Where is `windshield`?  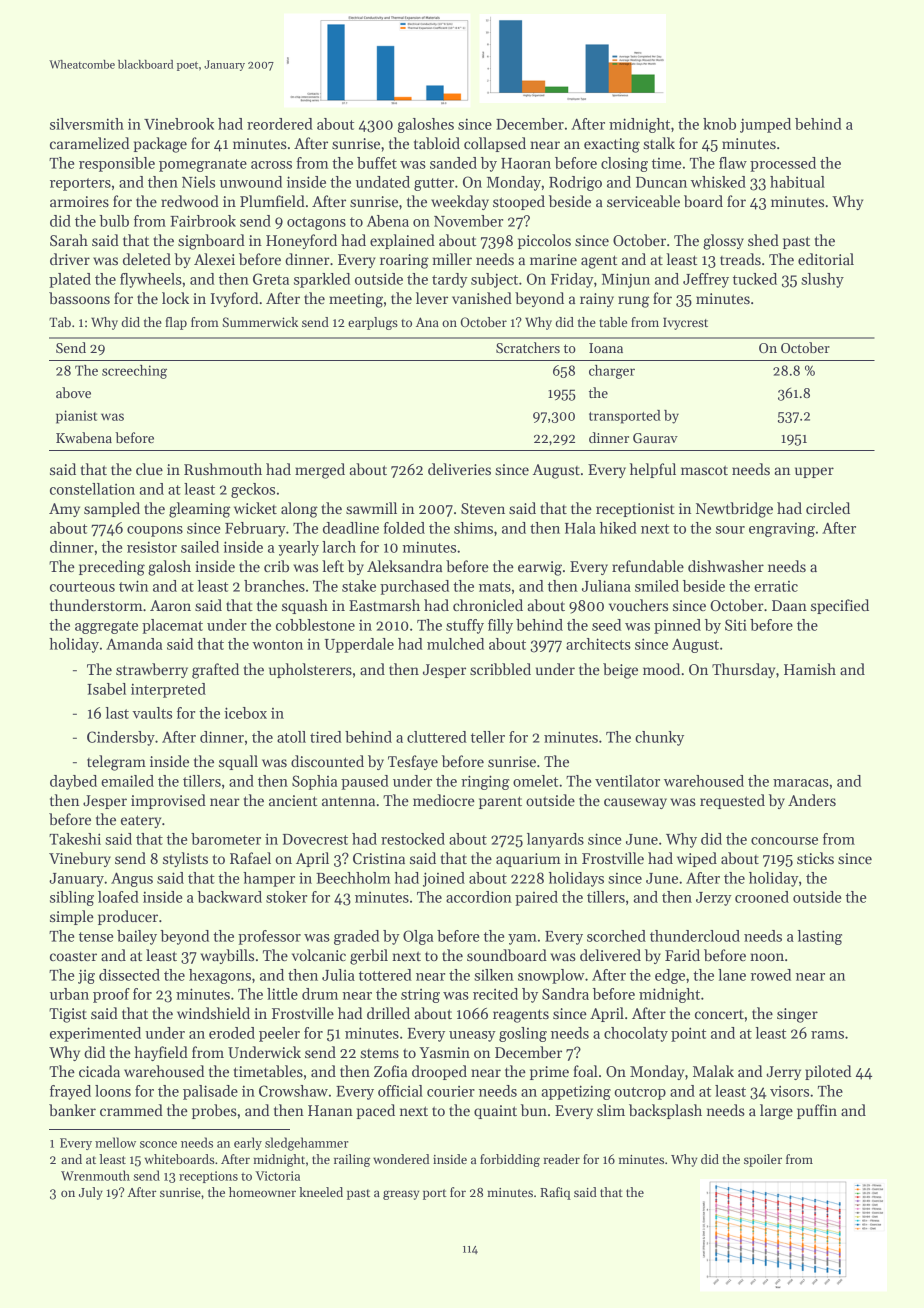 windshield is located at coordinates (213, 1013).
